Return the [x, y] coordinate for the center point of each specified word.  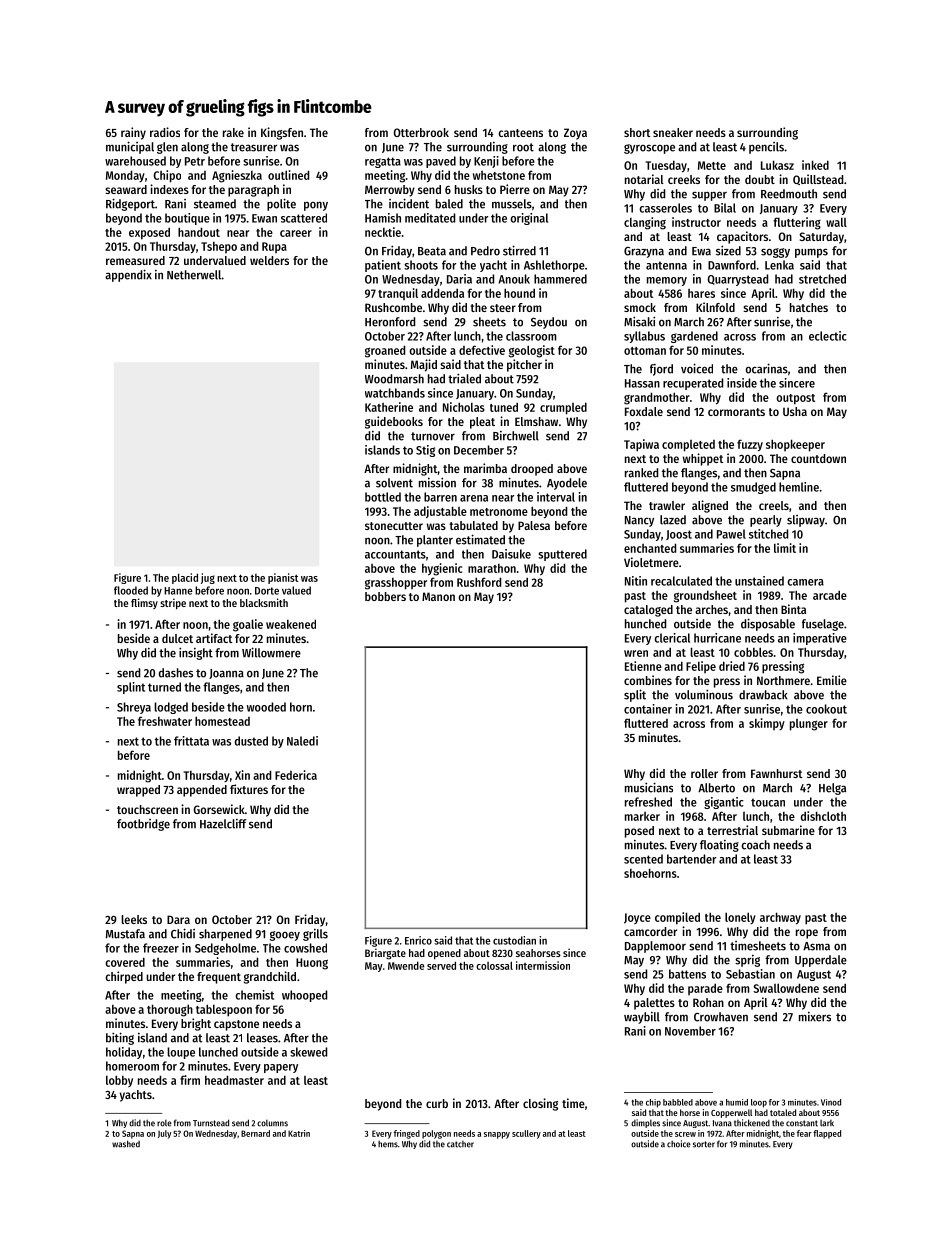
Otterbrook [421, 132]
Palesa [534, 525]
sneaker [673, 132]
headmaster [234, 1080]
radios [165, 132]
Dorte [267, 591]
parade [705, 989]
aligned [710, 506]
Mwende [406, 965]
